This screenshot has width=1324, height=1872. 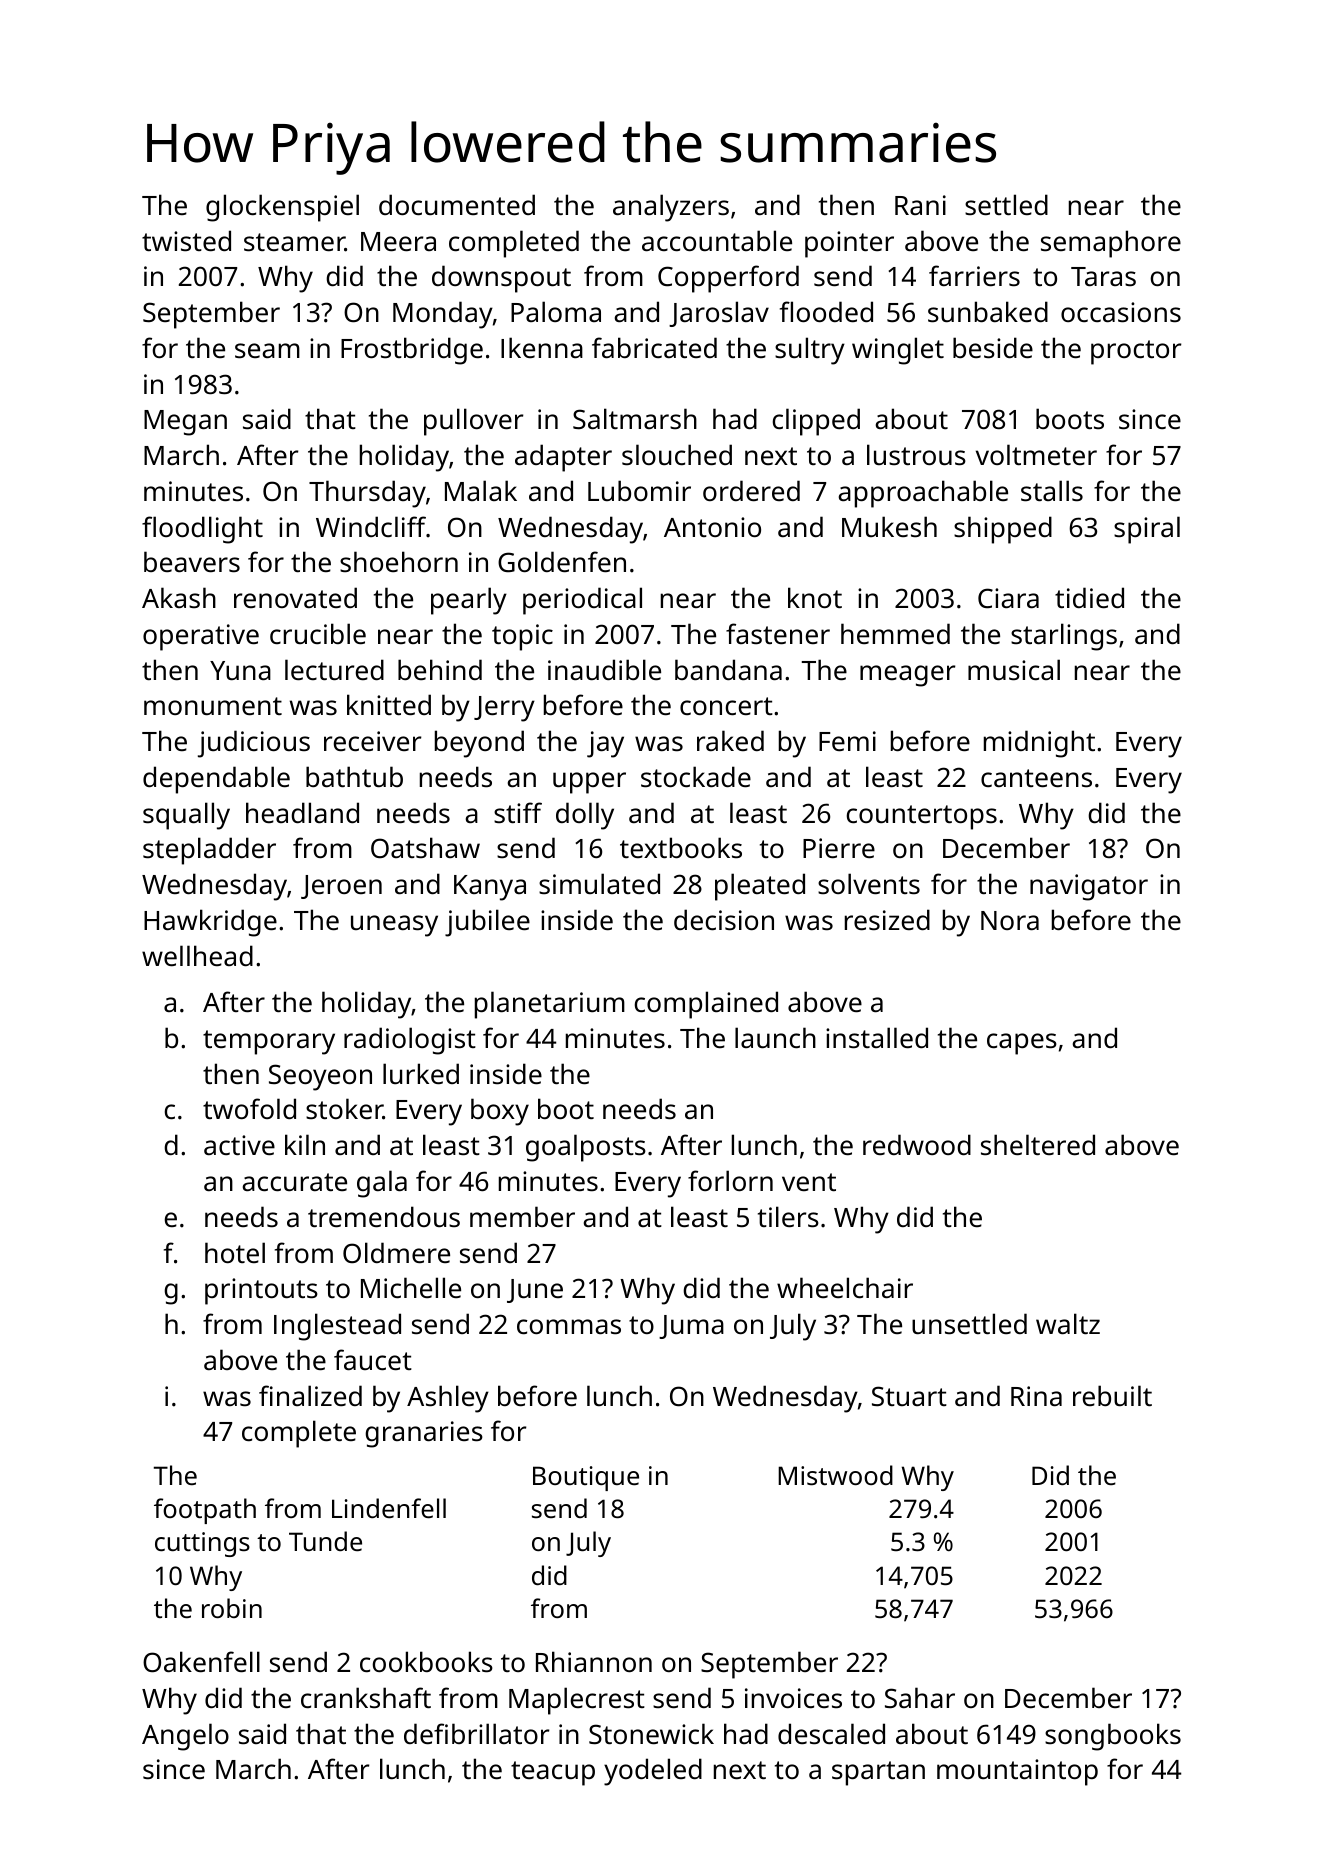 I want to click on textbooks, so click(x=681, y=848).
